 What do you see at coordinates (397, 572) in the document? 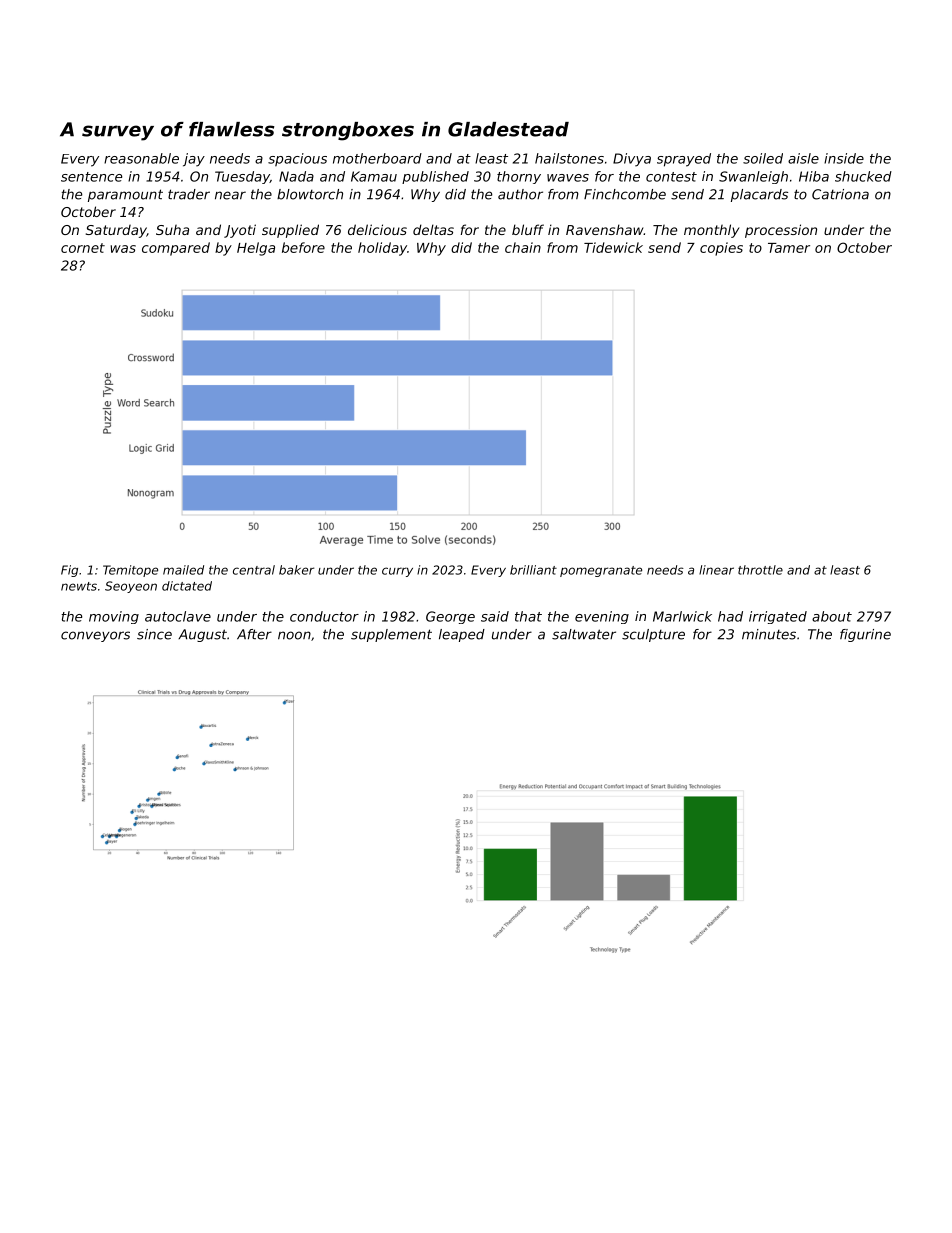
I see `curry` at bounding box center [397, 572].
